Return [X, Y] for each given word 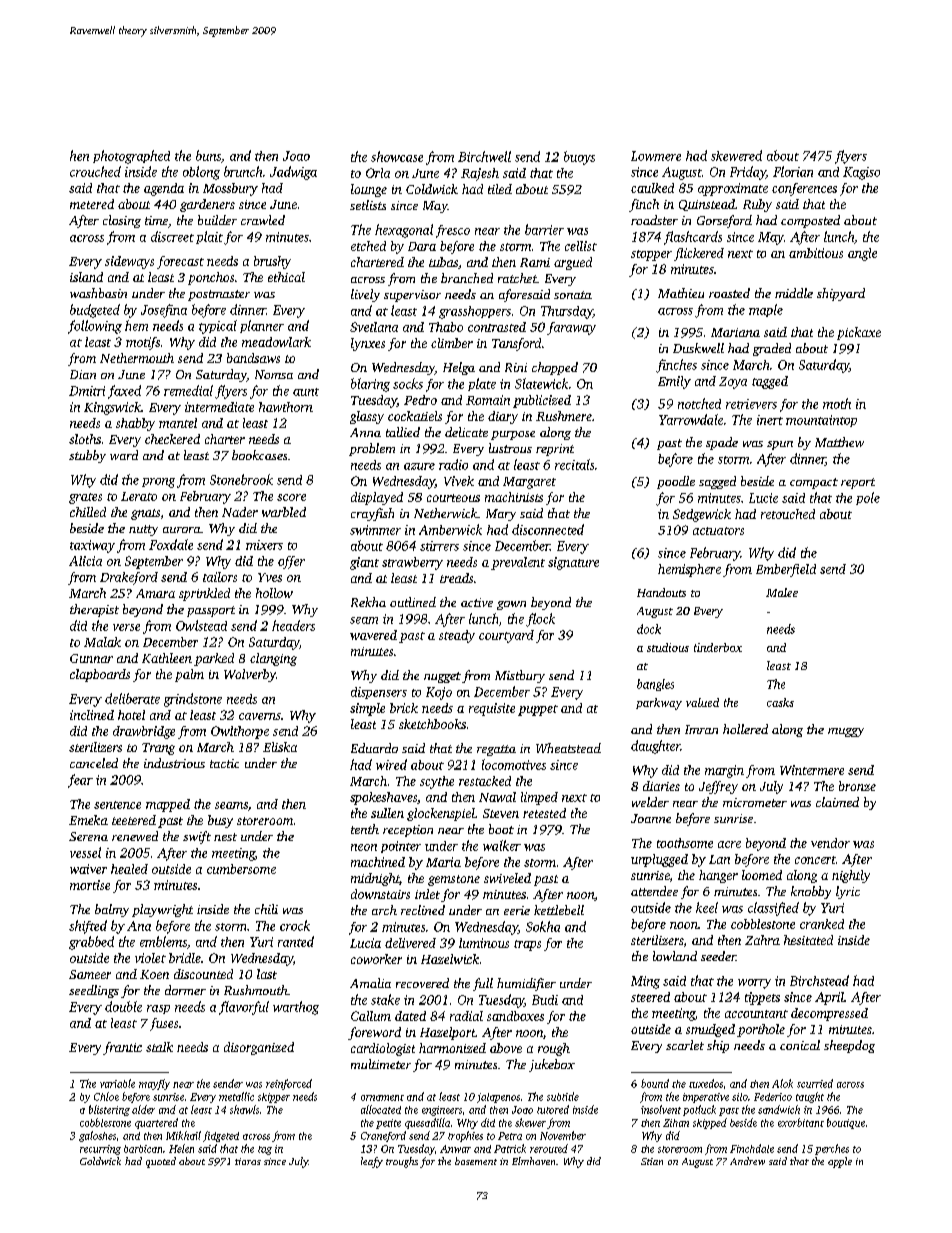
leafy [372, 1162]
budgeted [95, 311]
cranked [822, 924]
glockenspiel [441, 814]
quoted [161, 1162]
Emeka [88, 820]
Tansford [516, 344]
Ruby [757, 205]
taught [810, 1097]
